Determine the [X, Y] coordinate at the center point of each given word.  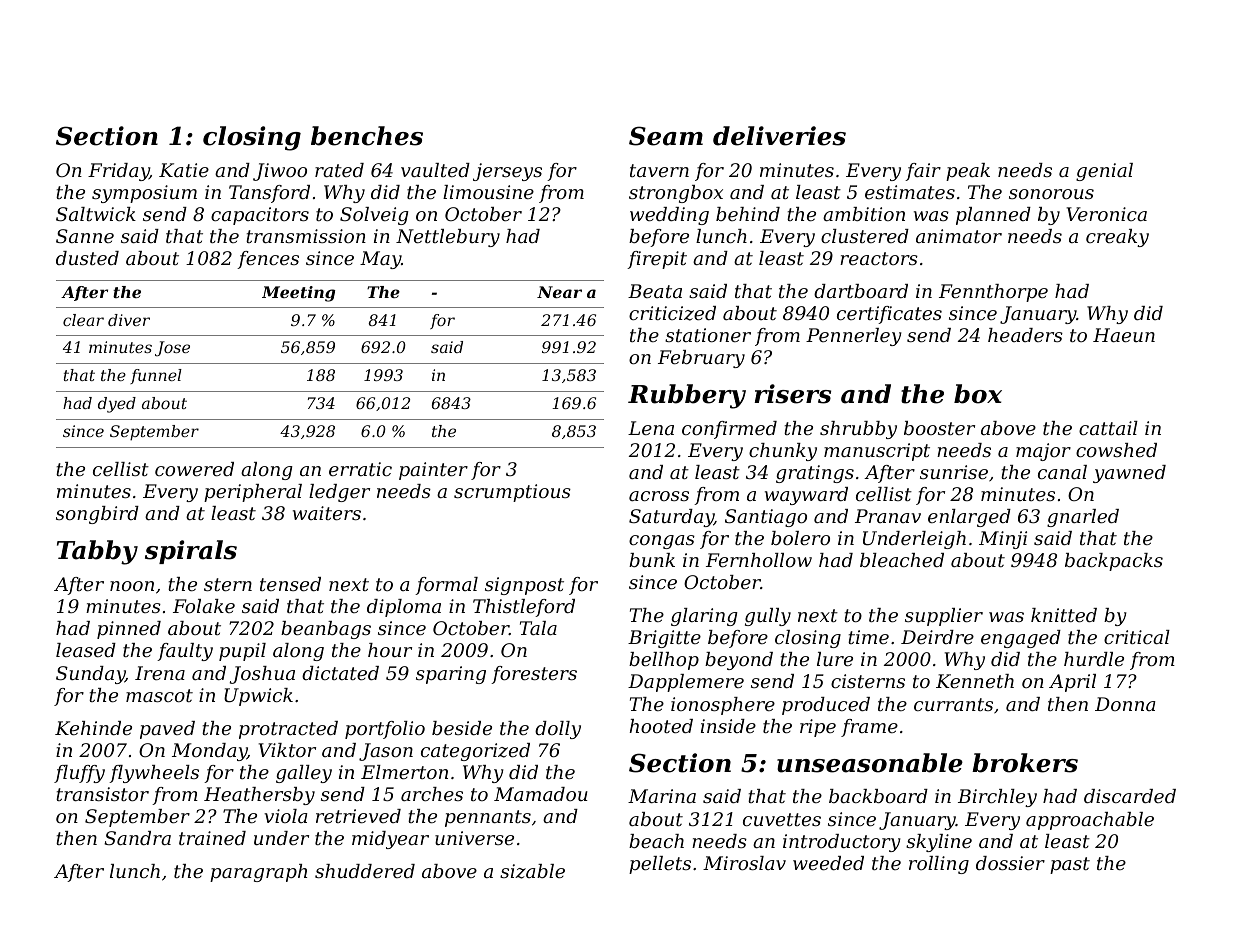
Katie [184, 170]
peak [968, 172]
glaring [704, 617]
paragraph [258, 873]
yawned [1129, 474]
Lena [651, 428]
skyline [939, 843]
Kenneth [975, 681]
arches [432, 794]
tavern [659, 170]
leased [86, 650]
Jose [172, 348]
